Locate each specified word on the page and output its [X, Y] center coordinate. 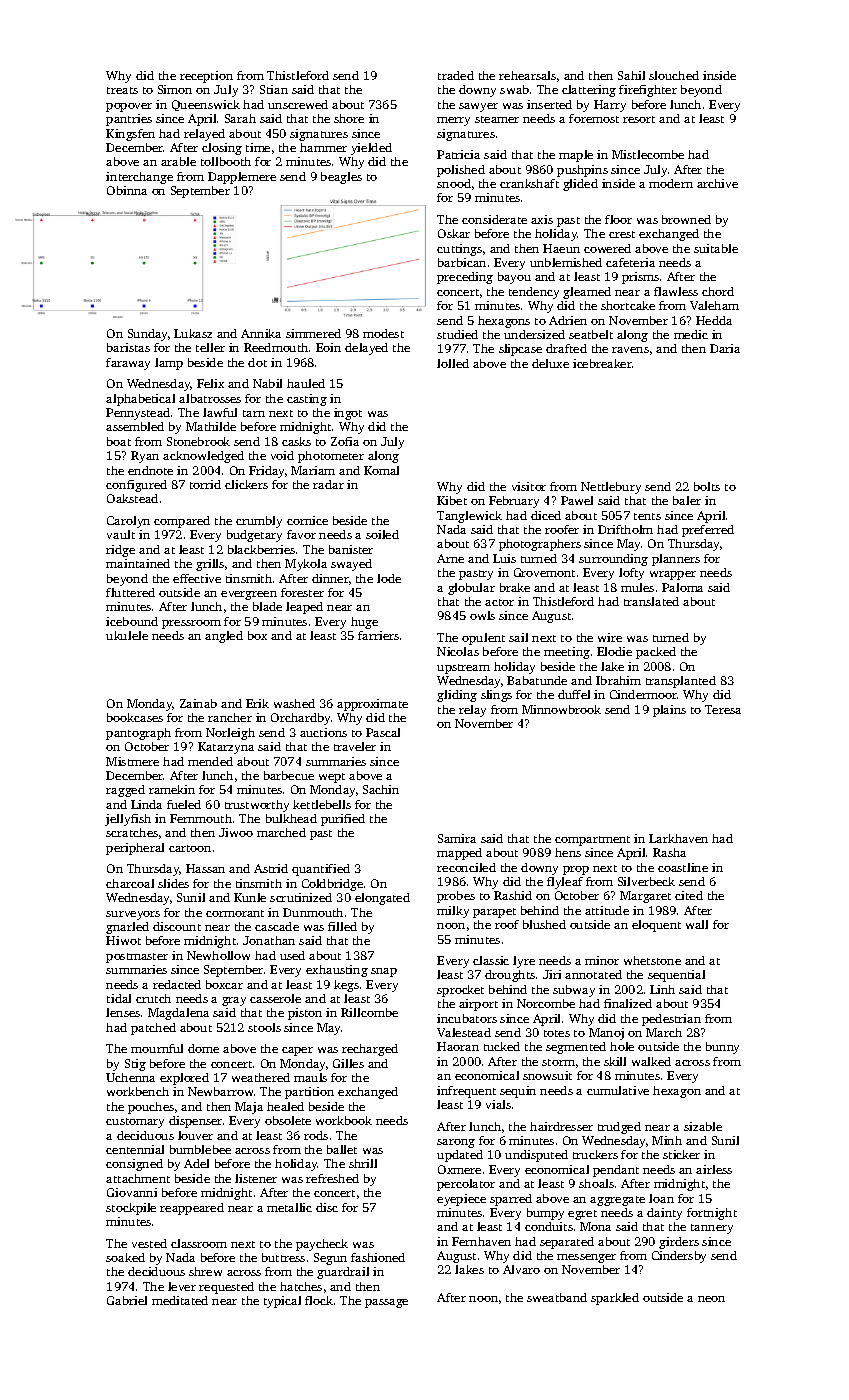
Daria [725, 348]
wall [697, 924]
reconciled [466, 867]
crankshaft [529, 183]
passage [386, 1303]
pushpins [582, 171]
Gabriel [127, 1300]
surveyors [133, 915]
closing [222, 149]
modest [383, 333]
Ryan [145, 457]
